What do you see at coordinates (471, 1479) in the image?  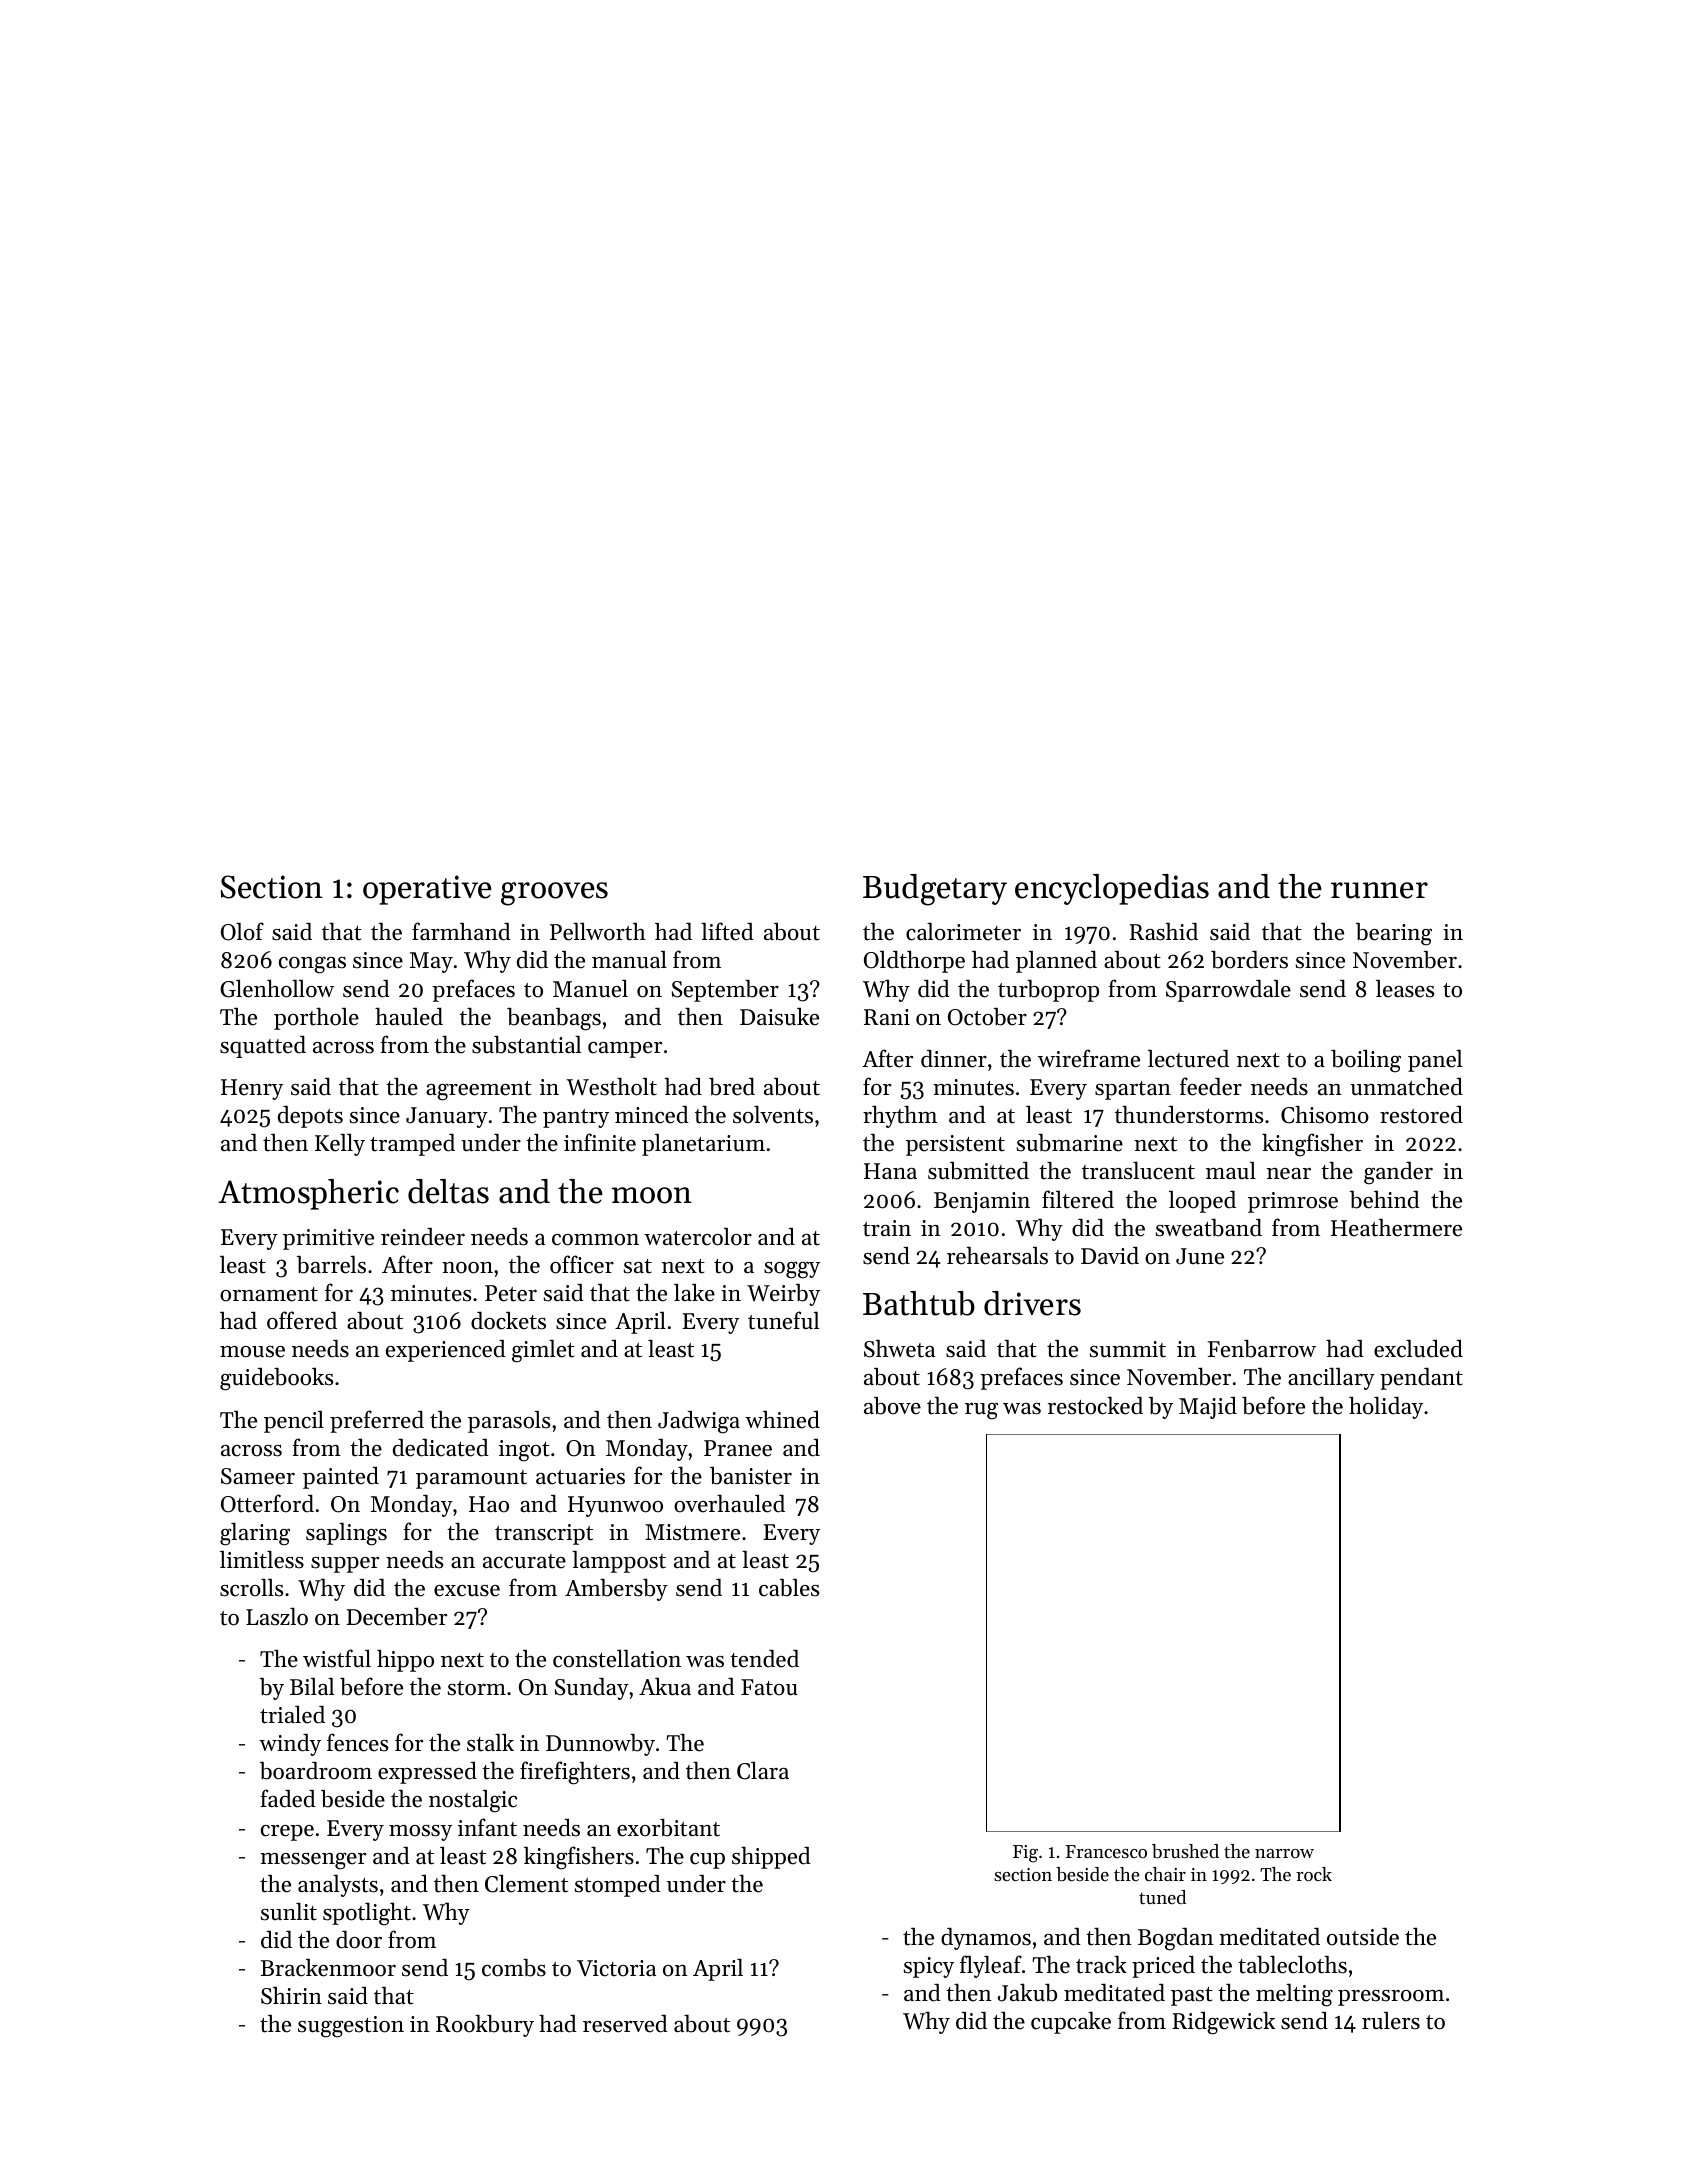 I see `paramount` at bounding box center [471, 1479].
